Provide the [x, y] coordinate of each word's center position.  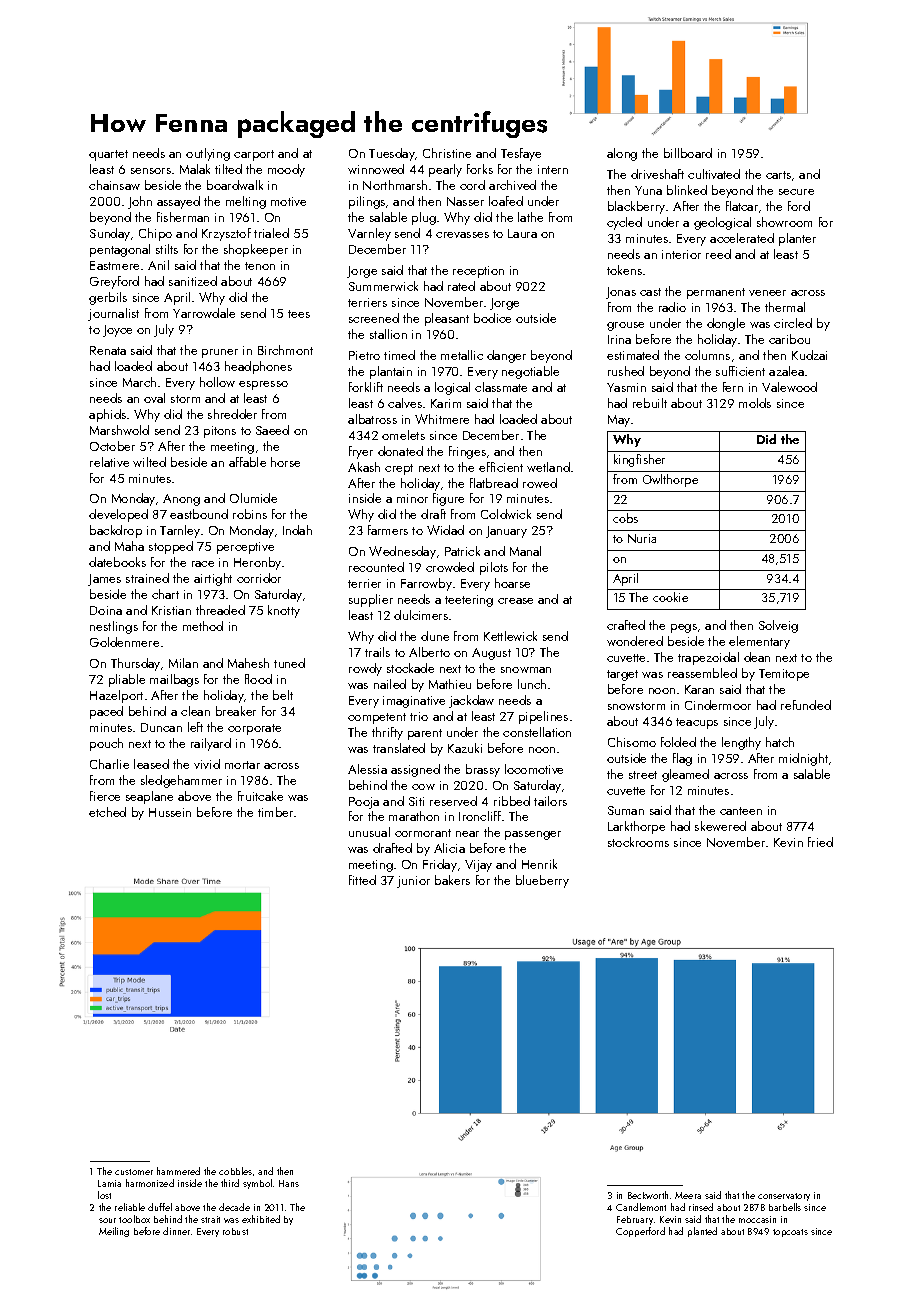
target [622, 675]
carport [254, 155]
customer [134, 1172]
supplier [371, 600]
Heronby [257, 563]
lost [104, 1195]
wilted [149, 462]
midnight [803, 759]
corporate [254, 729]
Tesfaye [521, 154]
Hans [289, 1183]
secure [796, 192]
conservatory [784, 1197]
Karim [446, 403]
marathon [414, 816]
